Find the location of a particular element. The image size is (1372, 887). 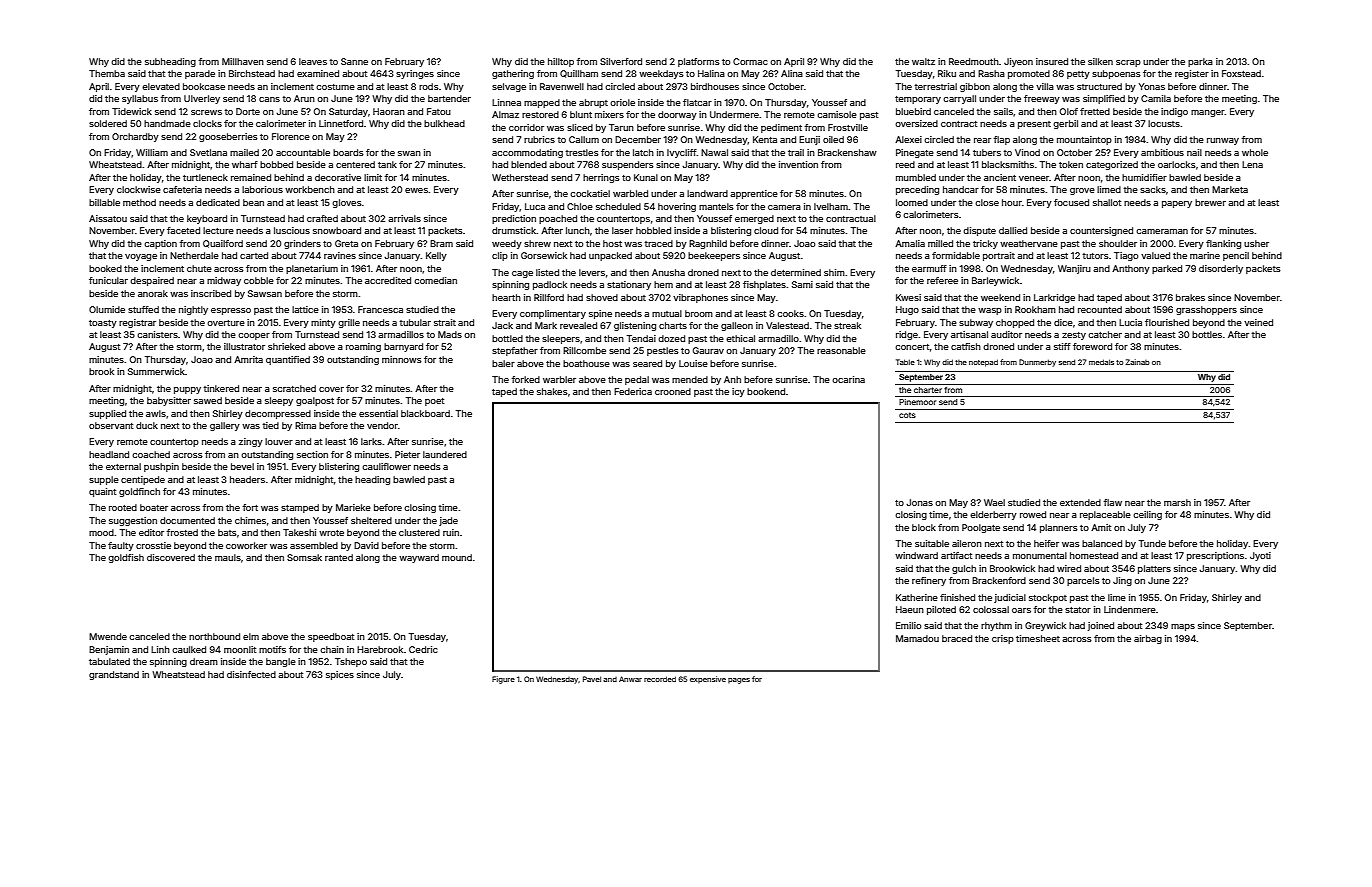

method is located at coordinates (139, 202).
